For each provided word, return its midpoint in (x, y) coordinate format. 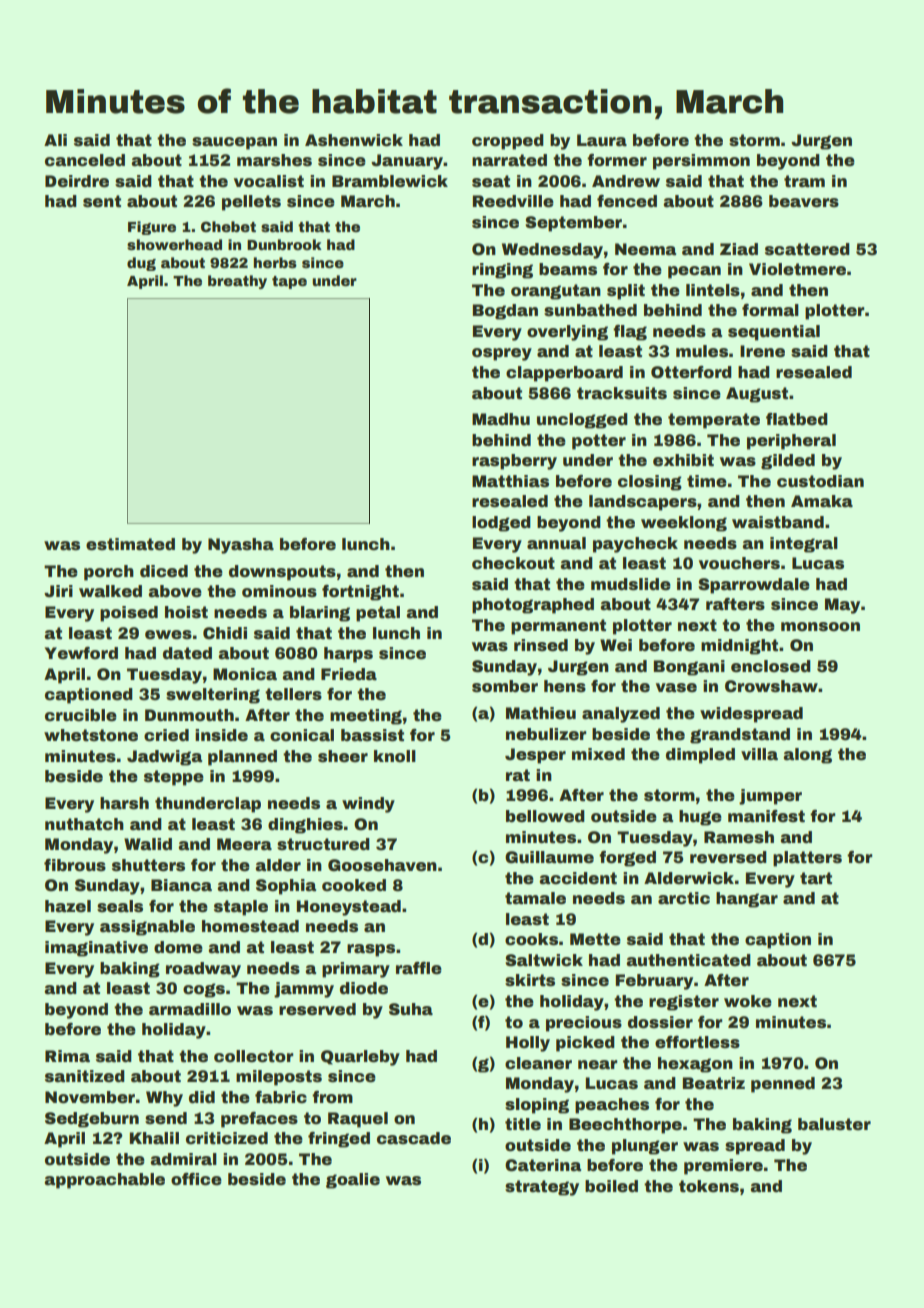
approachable (104, 1181)
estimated (130, 544)
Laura (602, 140)
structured (323, 844)
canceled (85, 160)
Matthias (510, 481)
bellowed (545, 816)
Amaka (822, 501)
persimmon (701, 162)
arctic (684, 898)
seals (120, 906)
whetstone (91, 735)
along (807, 756)
